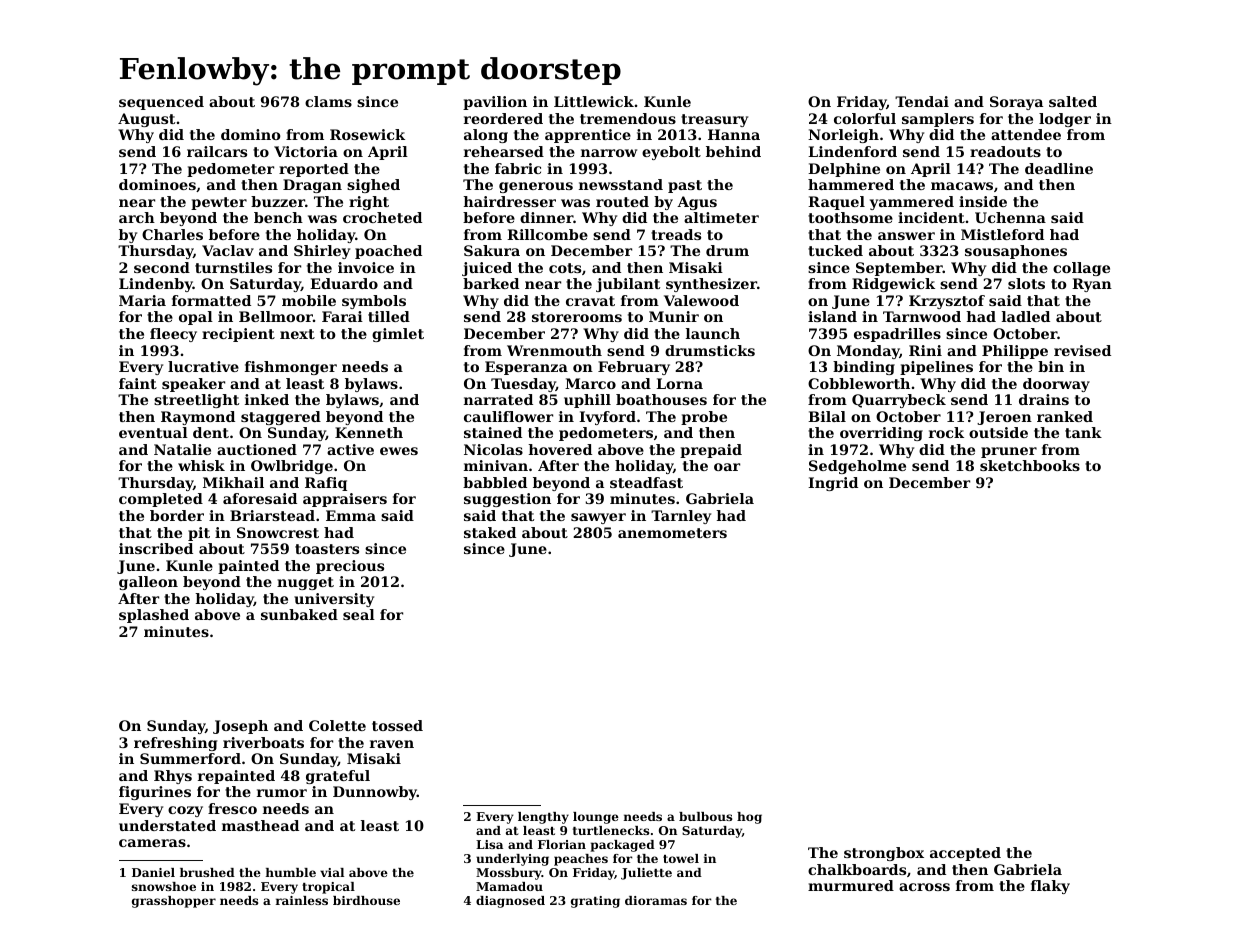 This page has height=952, width=1233. What do you see at coordinates (185, 811) in the page?
I see `cozy` at bounding box center [185, 811].
